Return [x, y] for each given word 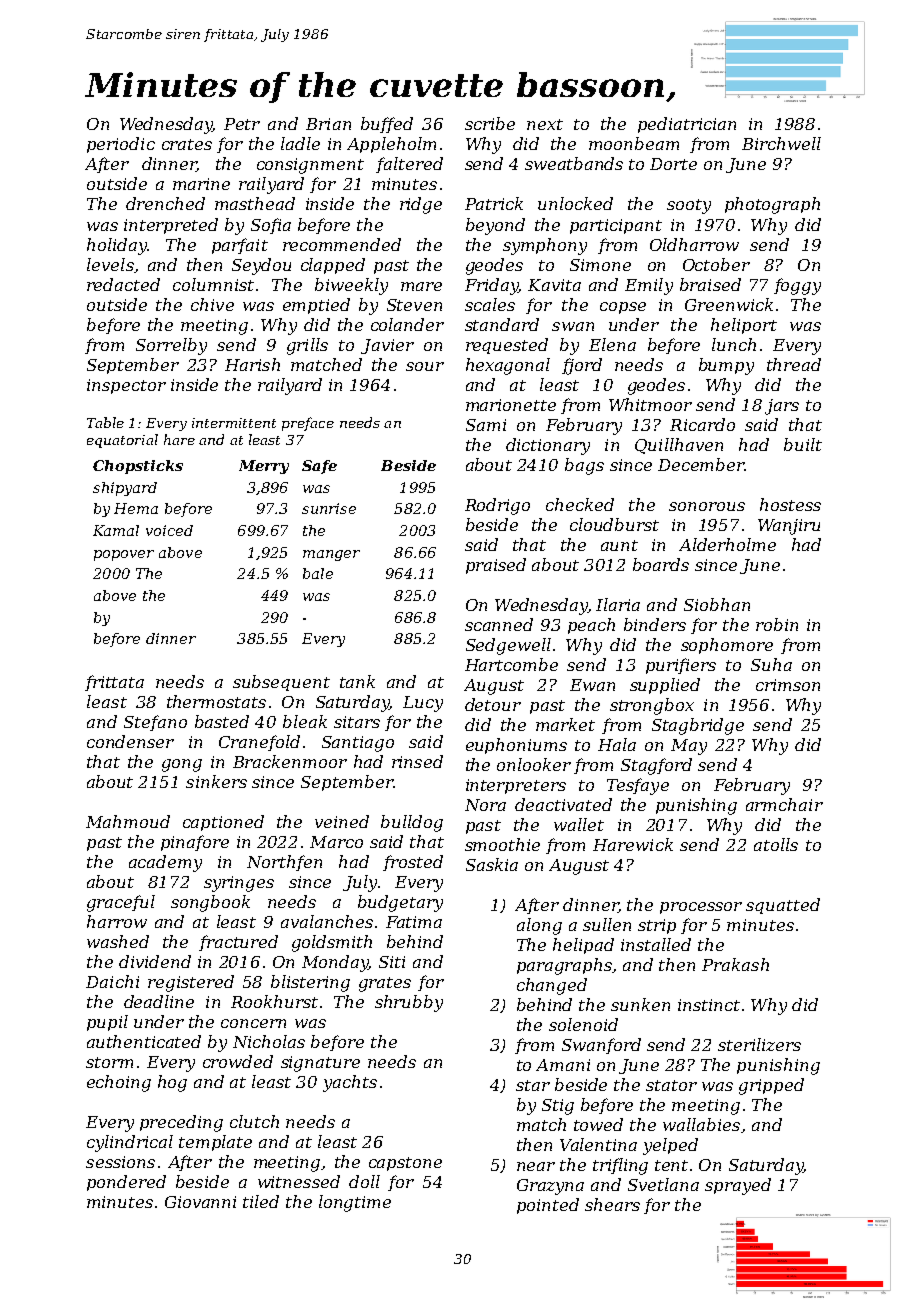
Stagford [656, 766]
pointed [548, 1206]
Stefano [155, 723]
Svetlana [663, 1184]
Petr [242, 124]
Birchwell [781, 143]
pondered [126, 1183]
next [545, 124]
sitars [357, 722]
